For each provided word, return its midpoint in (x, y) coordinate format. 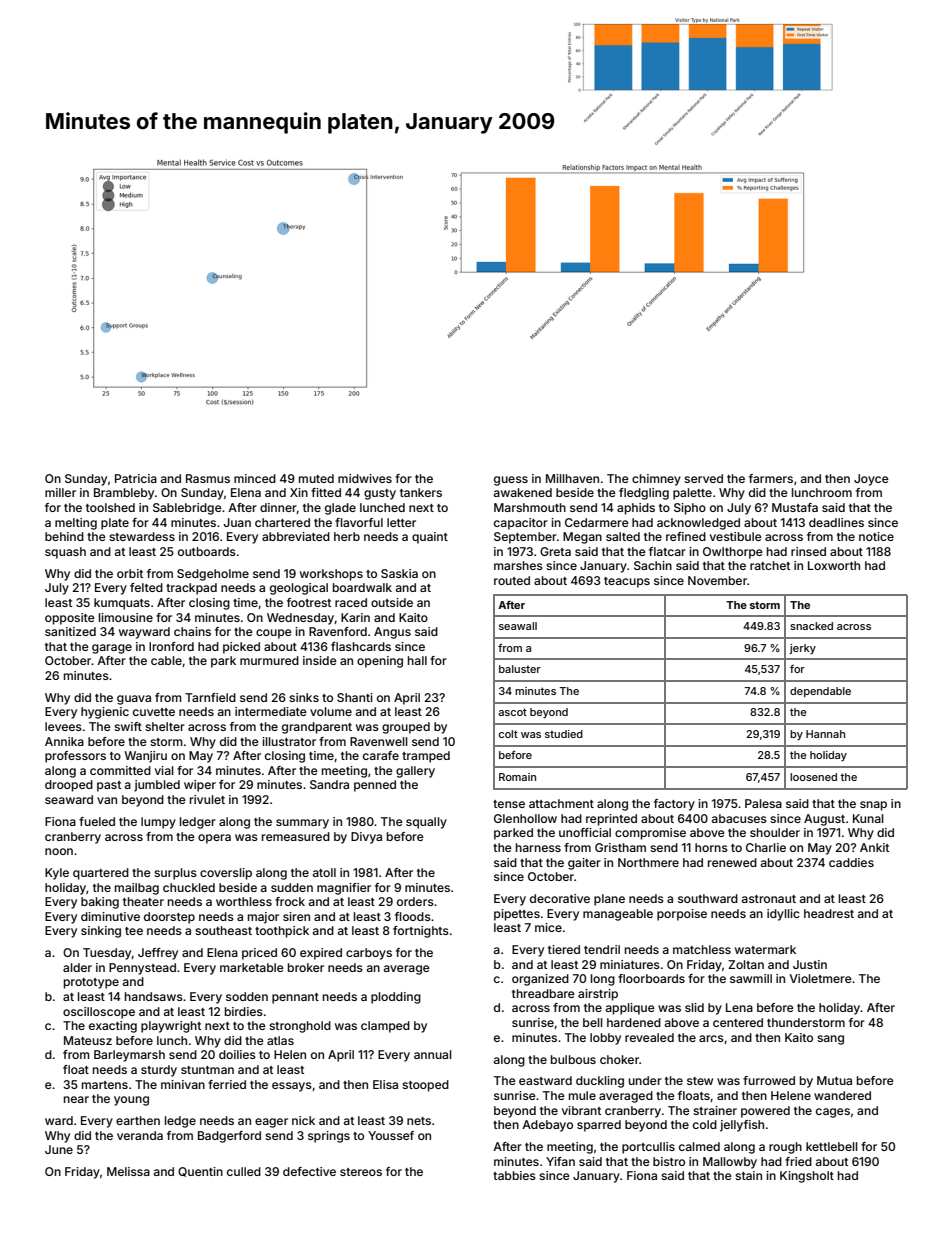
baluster (520, 669)
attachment (561, 803)
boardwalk (362, 587)
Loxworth (834, 565)
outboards (207, 551)
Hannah (825, 734)
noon (59, 851)
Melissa (128, 1171)
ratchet (770, 565)
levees (63, 726)
